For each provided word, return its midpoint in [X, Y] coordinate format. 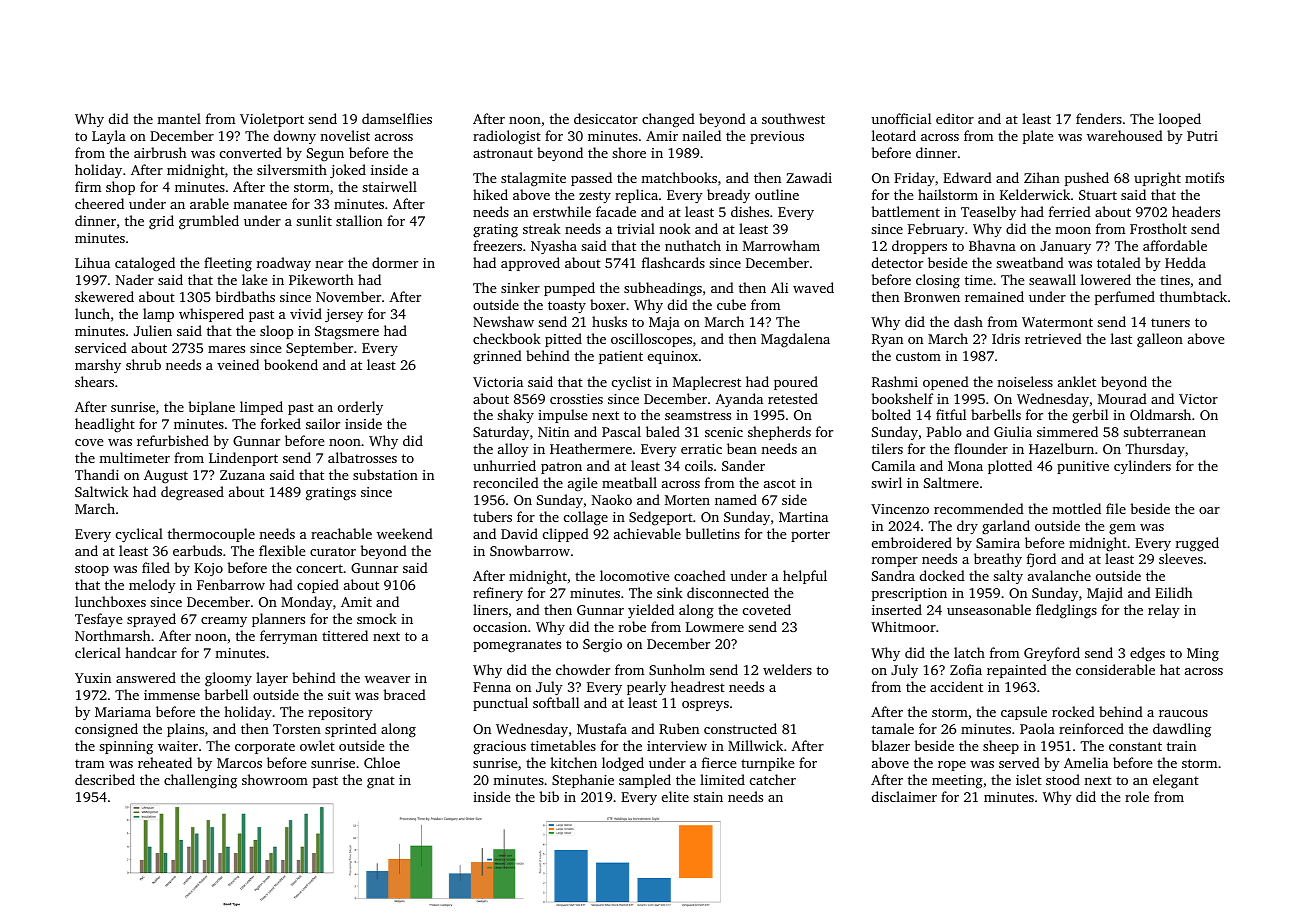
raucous [1183, 713]
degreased [192, 493]
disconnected [728, 592]
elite [675, 796]
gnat [381, 782]
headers [1196, 211]
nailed [701, 135]
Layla [109, 137]
